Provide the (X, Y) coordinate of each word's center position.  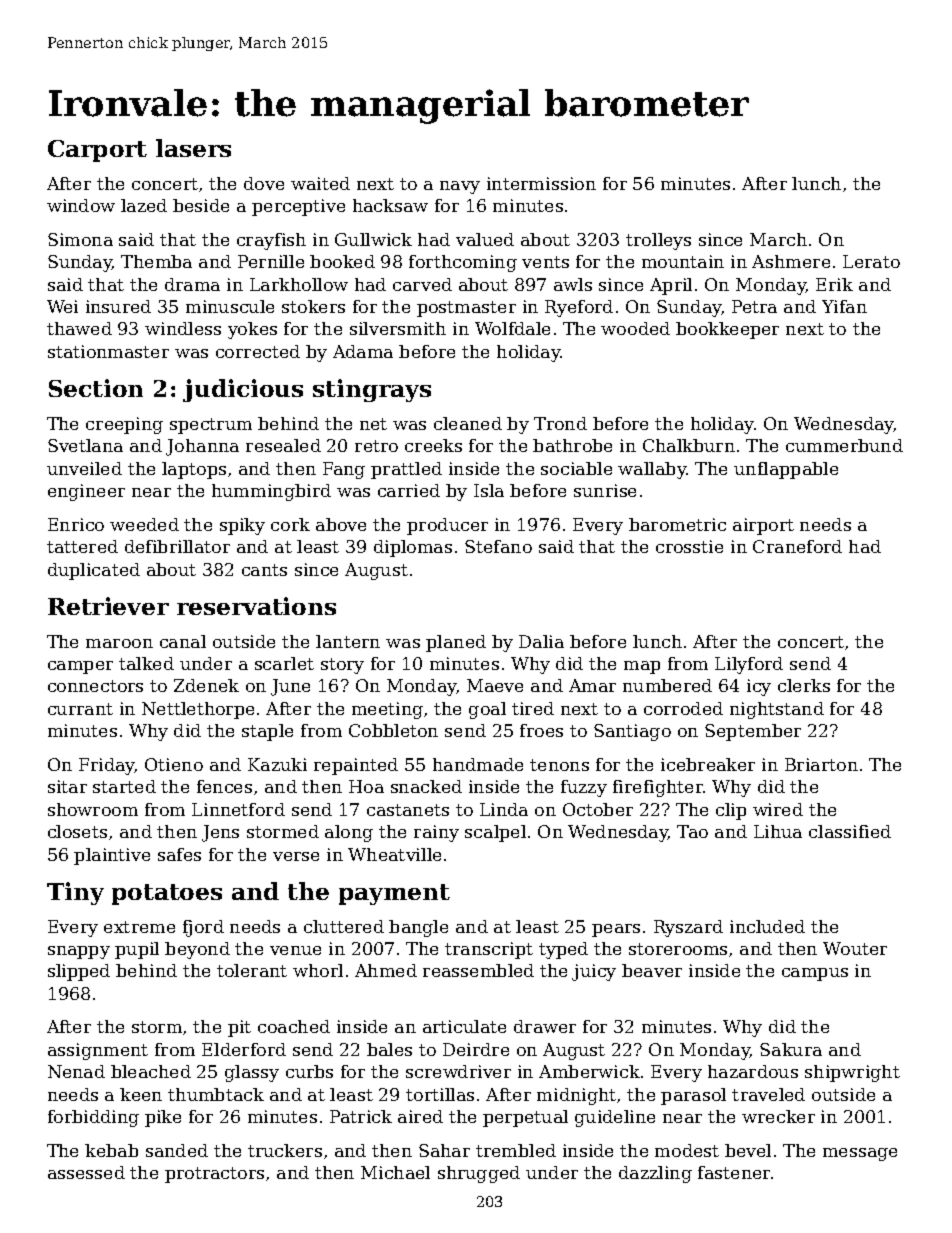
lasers (193, 148)
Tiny (75, 893)
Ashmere (791, 261)
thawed (79, 328)
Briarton (821, 764)
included (767, 926)
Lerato (871, 261)
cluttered (344, 926)
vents (545, 262)
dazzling (655, 1174)
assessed (86, 1172)
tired (533, 708)
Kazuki (277, 764)
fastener (734, 1172)
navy (460, 187)
